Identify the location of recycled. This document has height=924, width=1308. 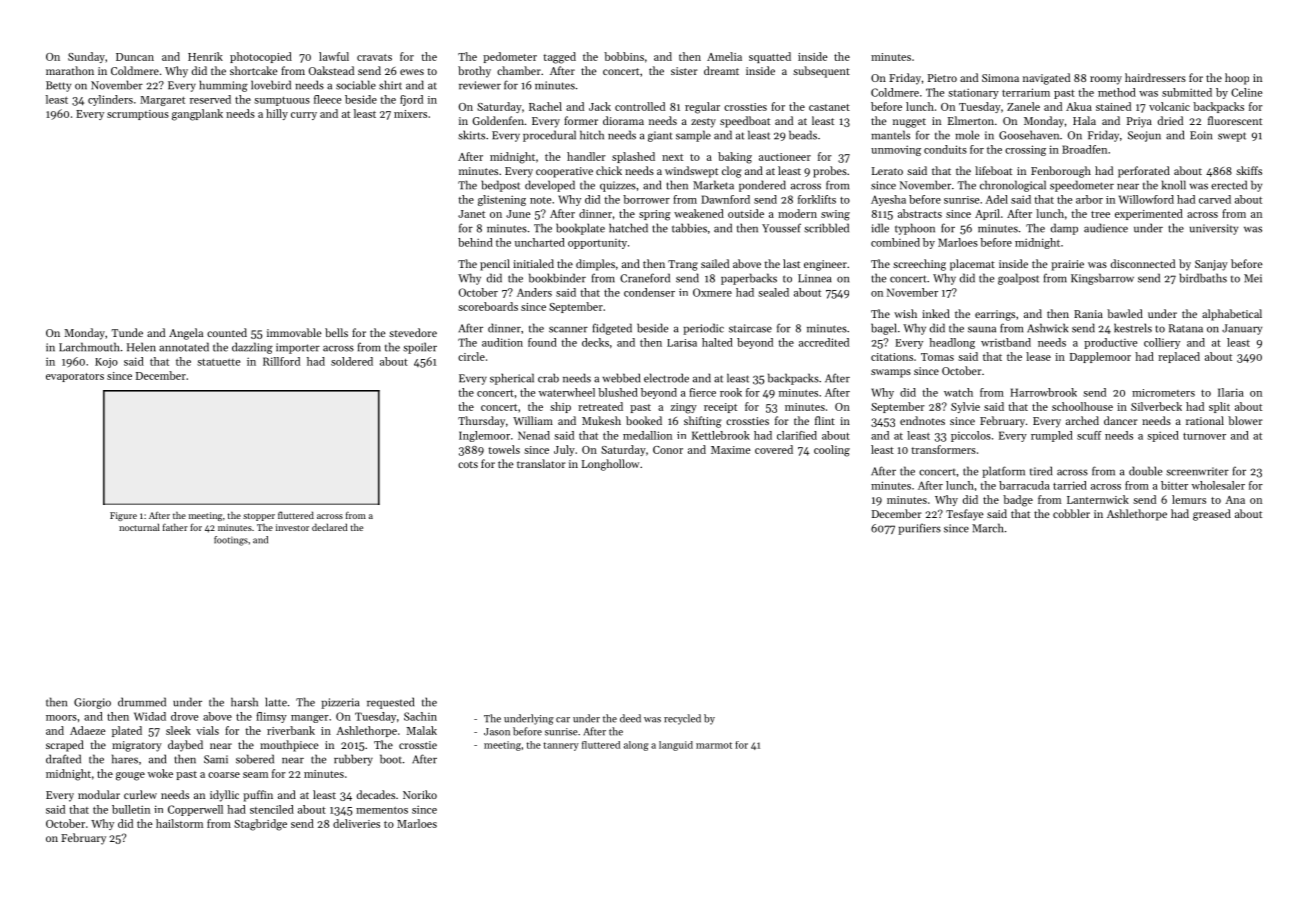
(682, 719).
